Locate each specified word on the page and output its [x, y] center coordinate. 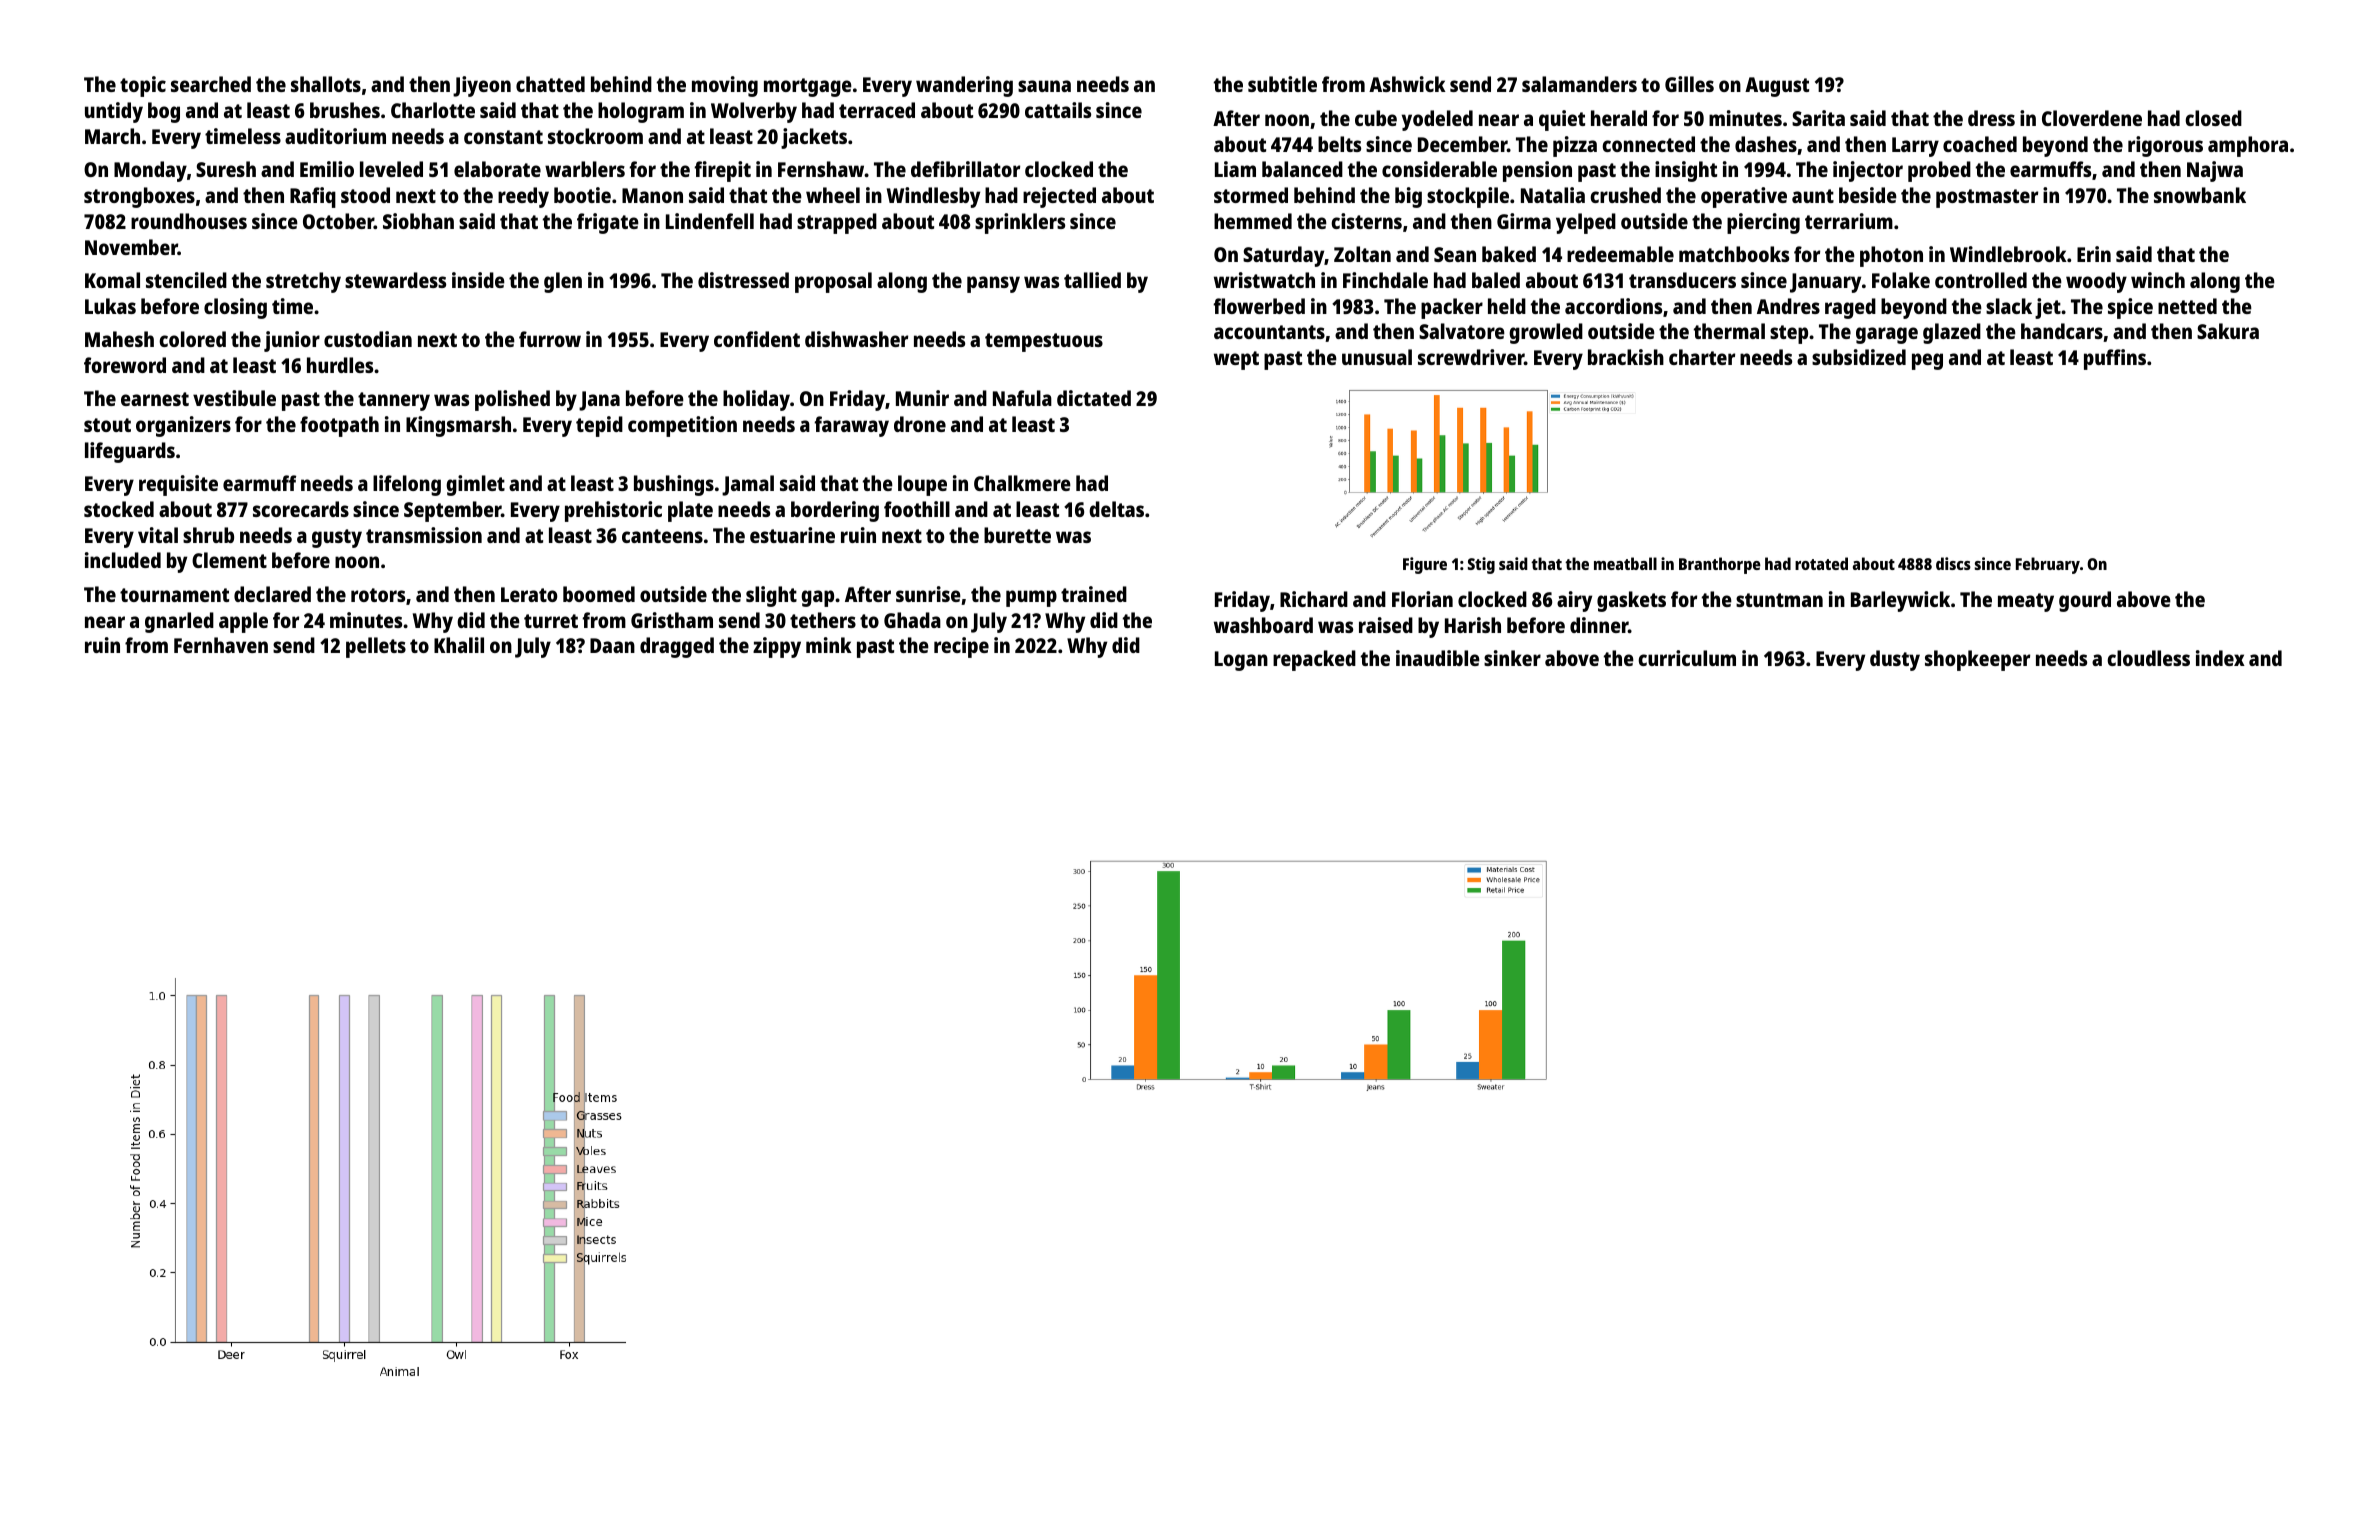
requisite [178, 485]
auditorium [335, 136]
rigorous [2165, 146]
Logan [1241, 661]
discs [1953, 563]
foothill [917, 509]
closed [2213, 118]
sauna [1044, 86]
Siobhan [418, 221]
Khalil [459, 645]
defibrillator [965, 169]
